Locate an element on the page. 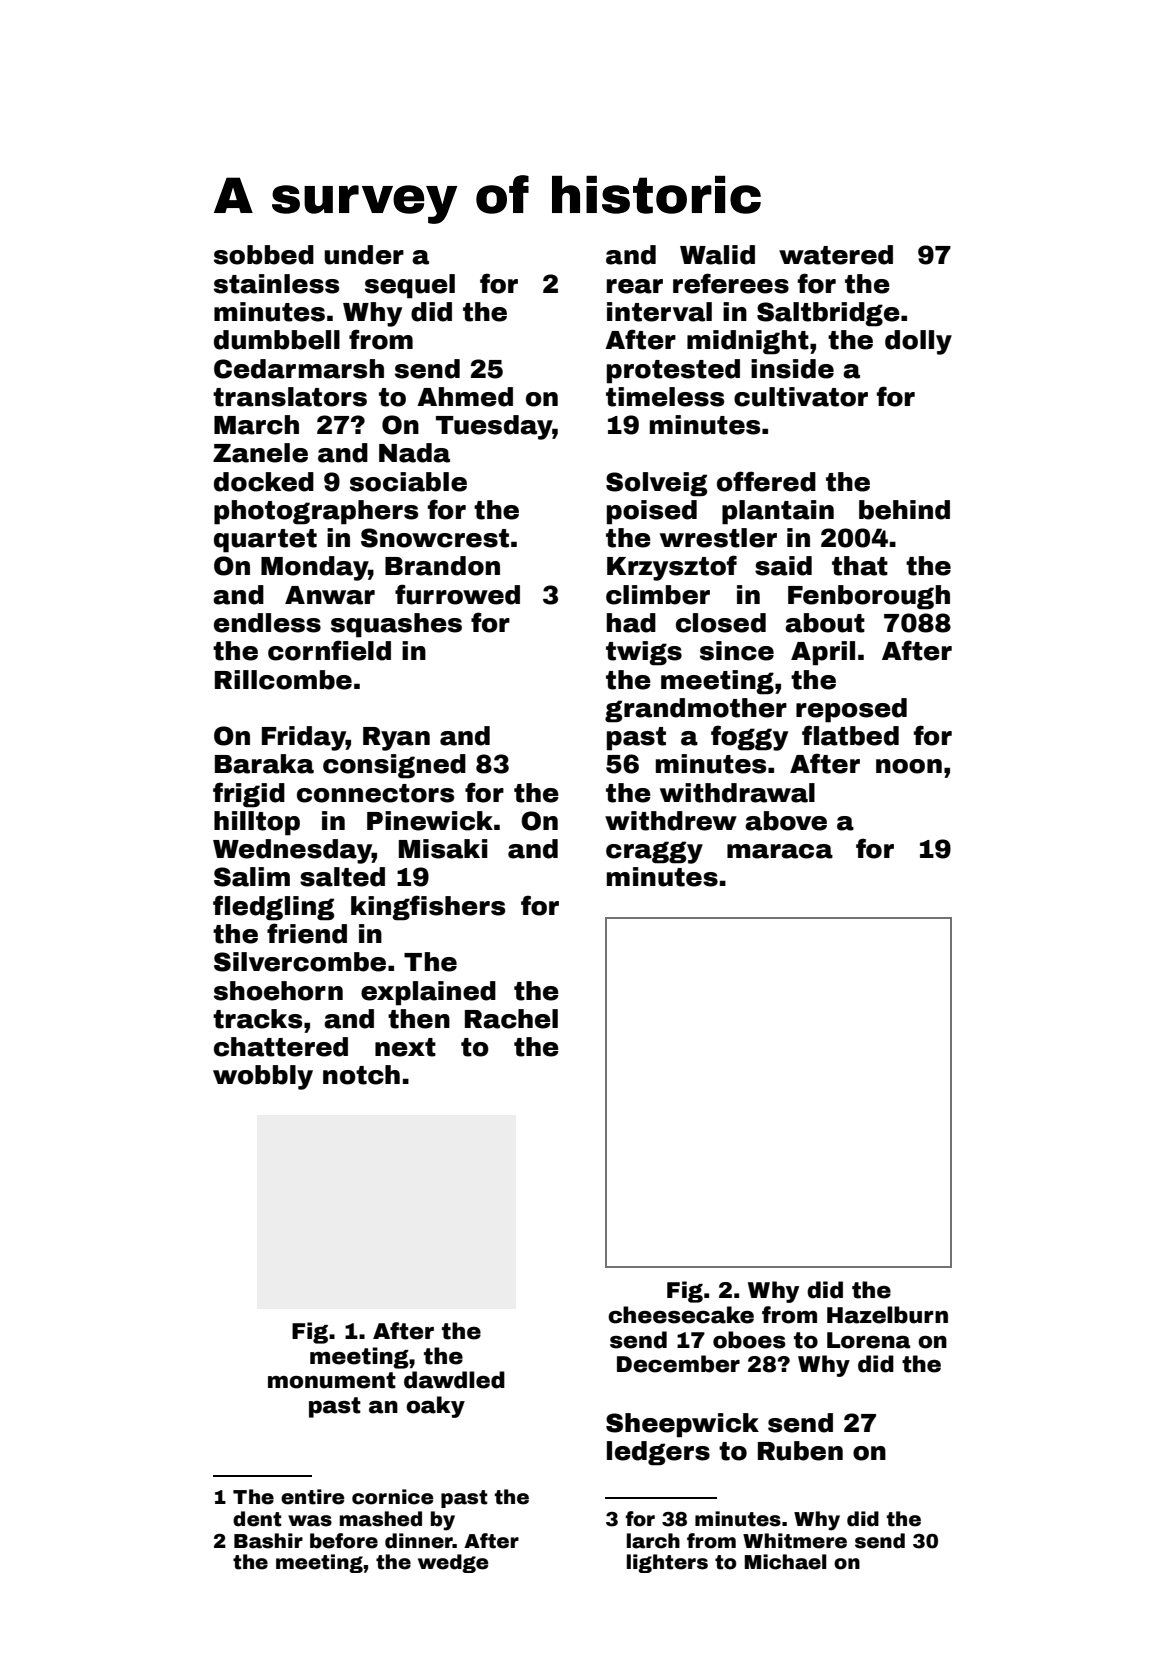 The image size is (1165, 1654). dolly is located at coordinates (918, 342).
